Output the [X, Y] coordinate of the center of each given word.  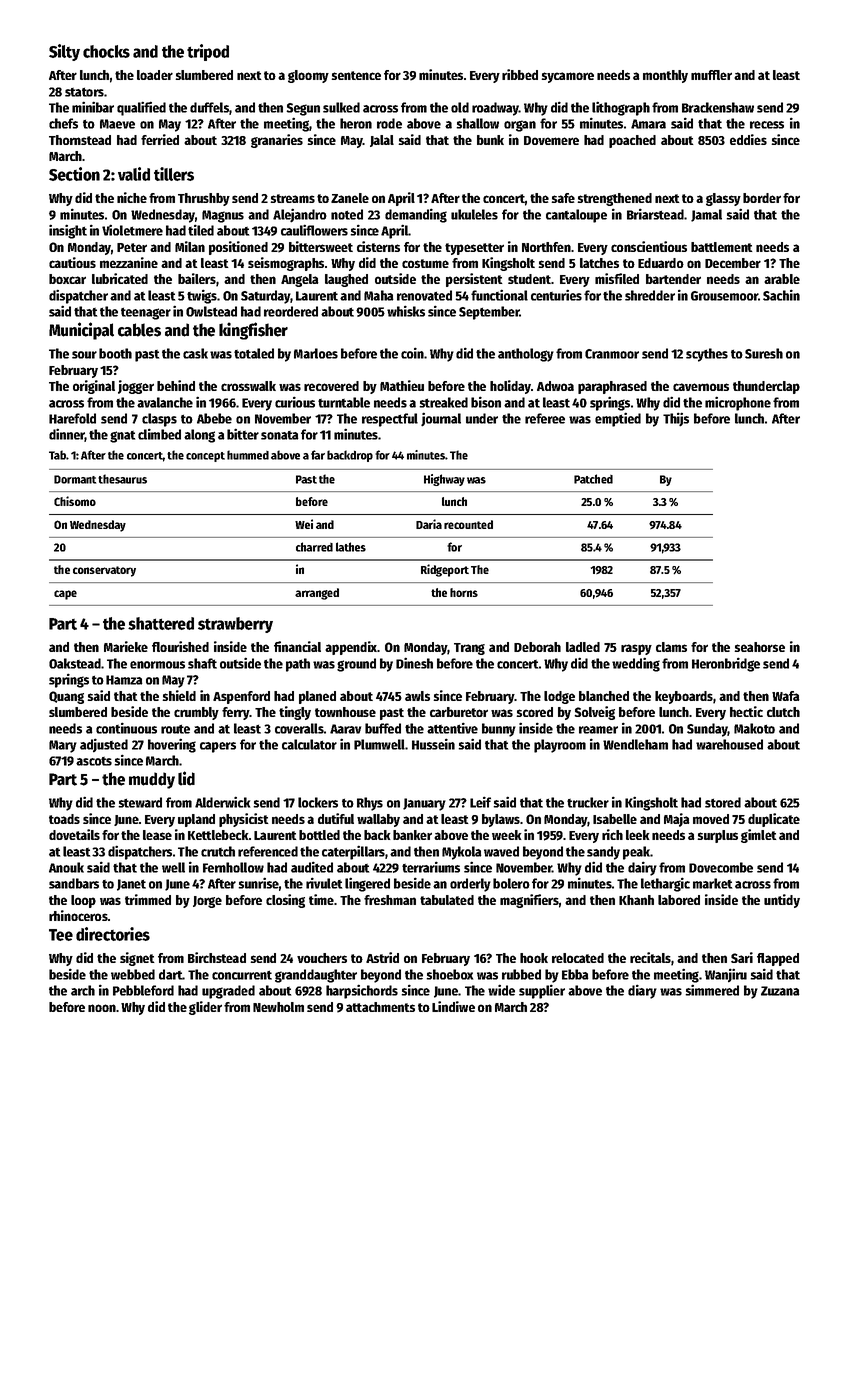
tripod [208, 52]
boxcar [67, 279]
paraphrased [612, 387]
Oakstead [75, 663]
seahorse [759, 647]
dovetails [74, 834]
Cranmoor [612, 354]
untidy [782, 901]
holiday [510, 387]
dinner [67, 435]
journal [441, 419]
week [507, 835]
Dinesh [414, 663]
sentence [356, 75]
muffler [711, 75]
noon [102, 1008]
